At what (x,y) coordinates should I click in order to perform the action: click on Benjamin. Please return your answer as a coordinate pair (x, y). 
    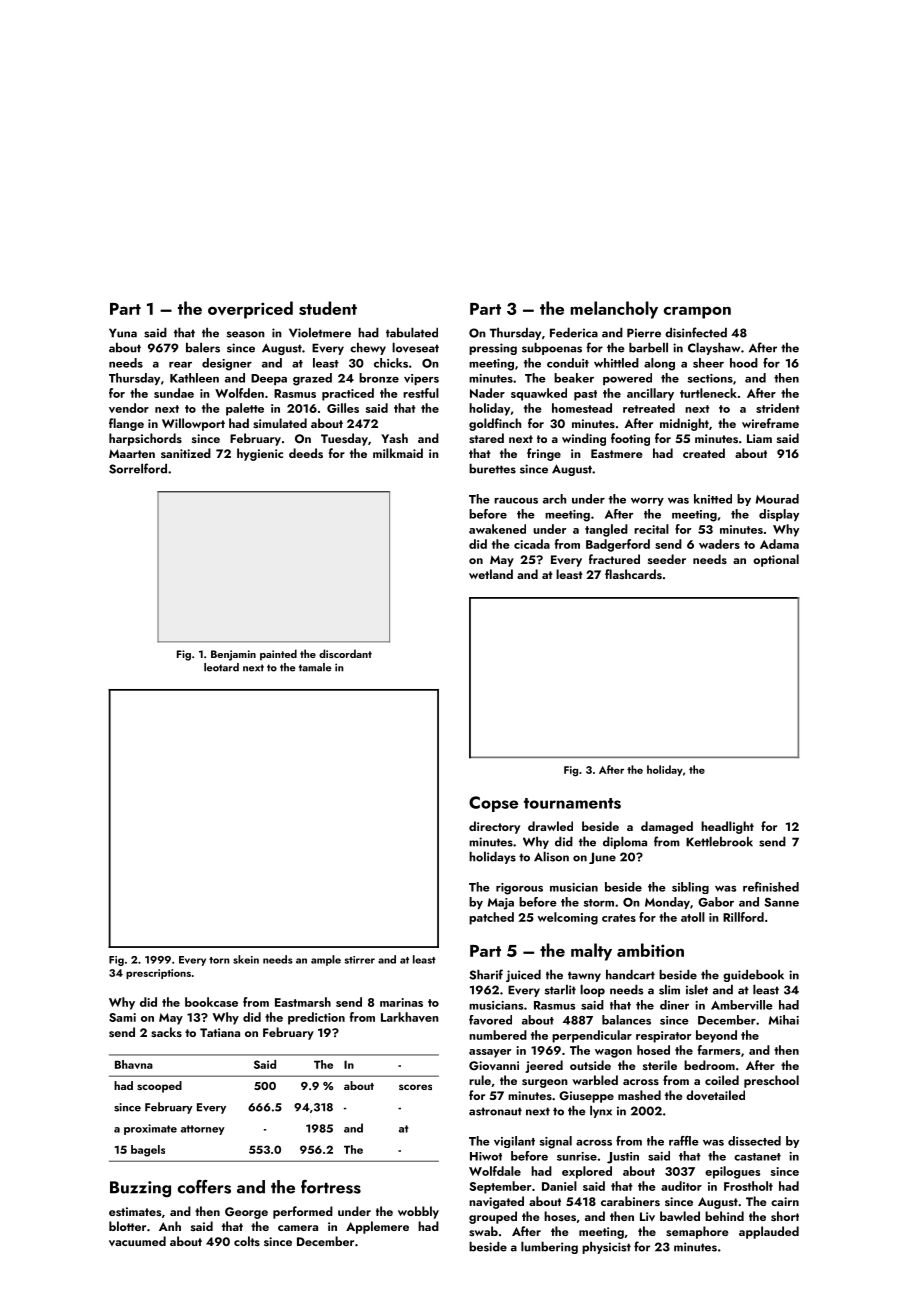
    Looking at the image, I should click on (233, 655).
